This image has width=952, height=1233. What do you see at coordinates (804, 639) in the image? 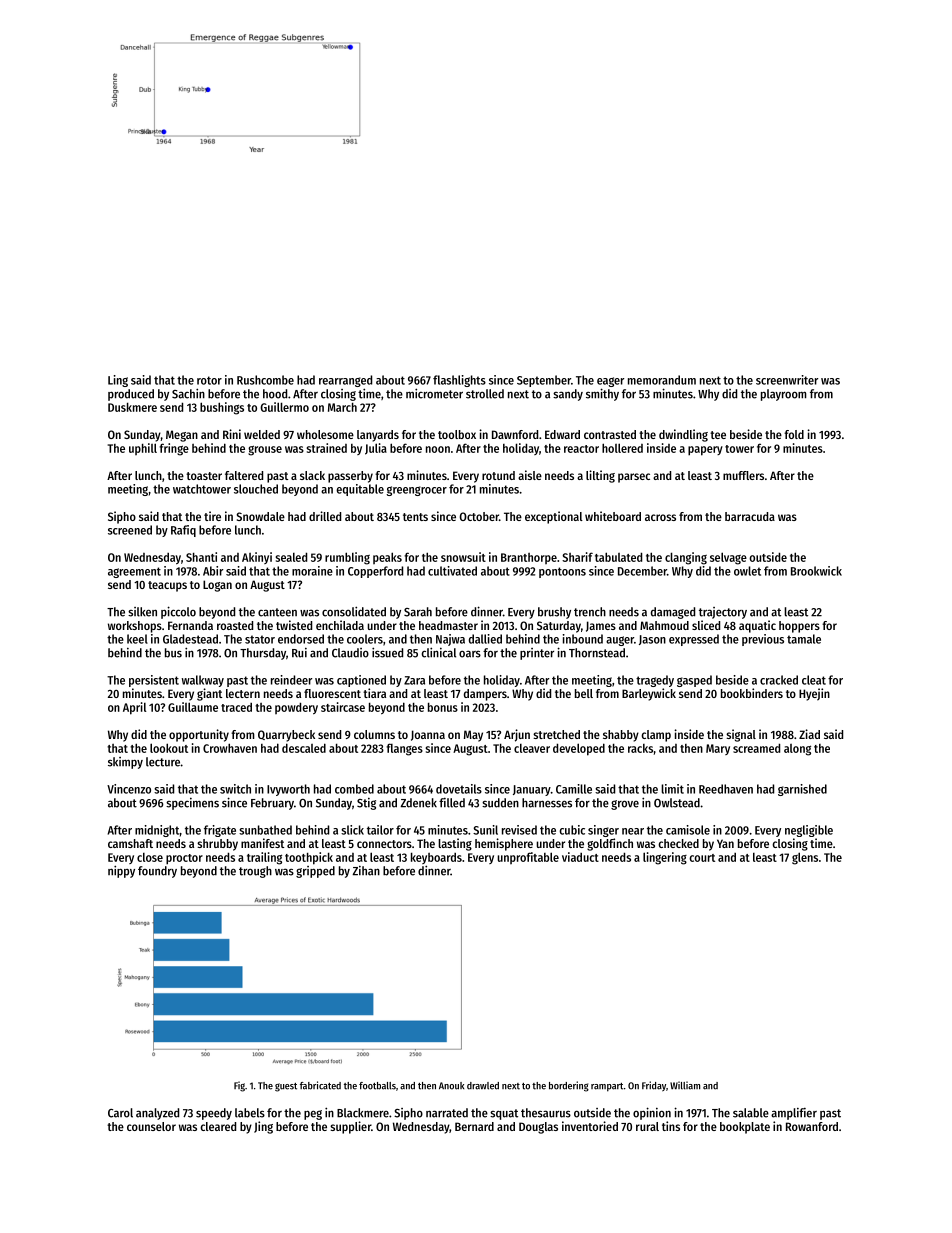
I see `tamale` at bounding box center [804, 639].
